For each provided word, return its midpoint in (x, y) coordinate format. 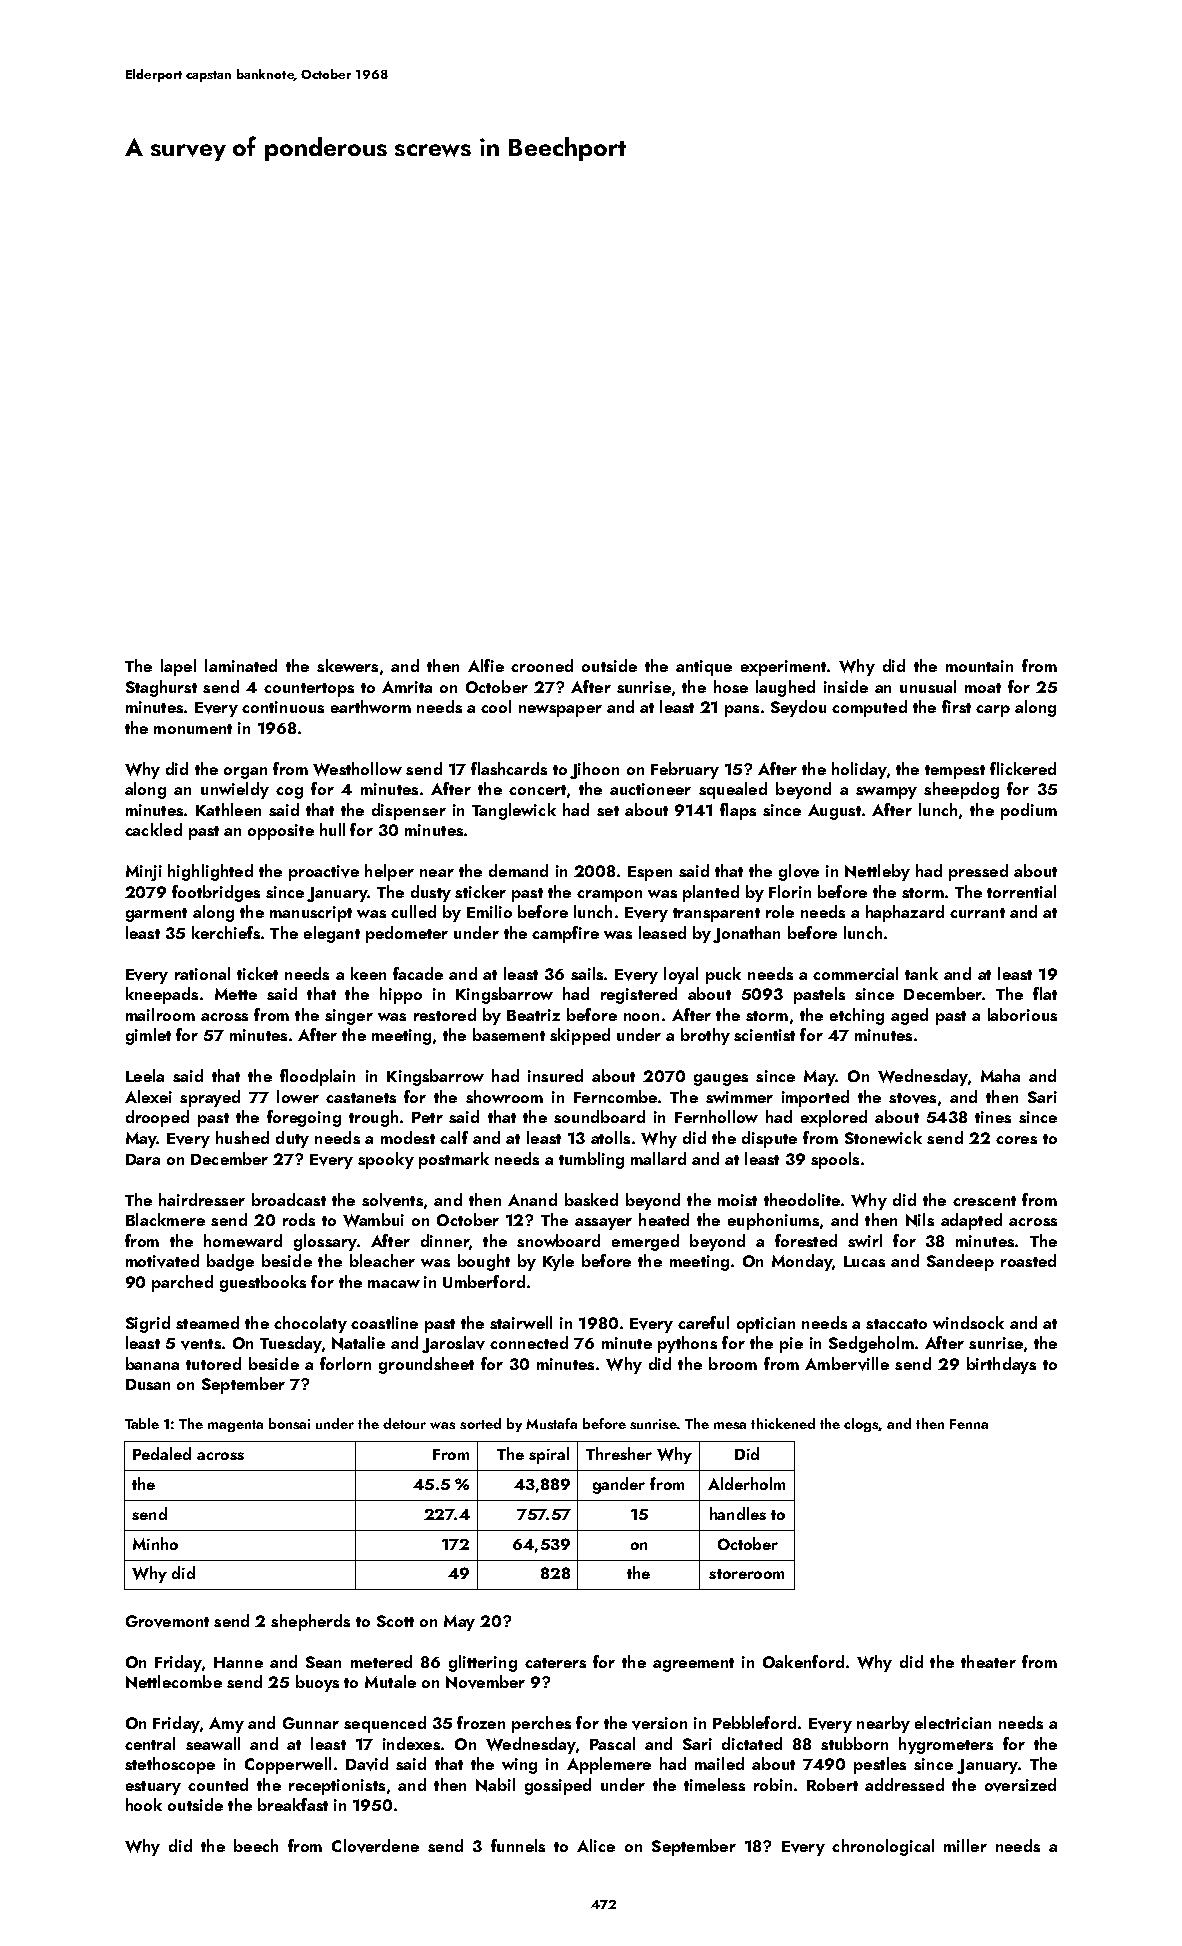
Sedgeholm (871, 1344)
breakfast (293, 1804)
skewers (347, 665)
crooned (542, 665)
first (956, 706)
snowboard (558, 1240)
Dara (143, 1159)
